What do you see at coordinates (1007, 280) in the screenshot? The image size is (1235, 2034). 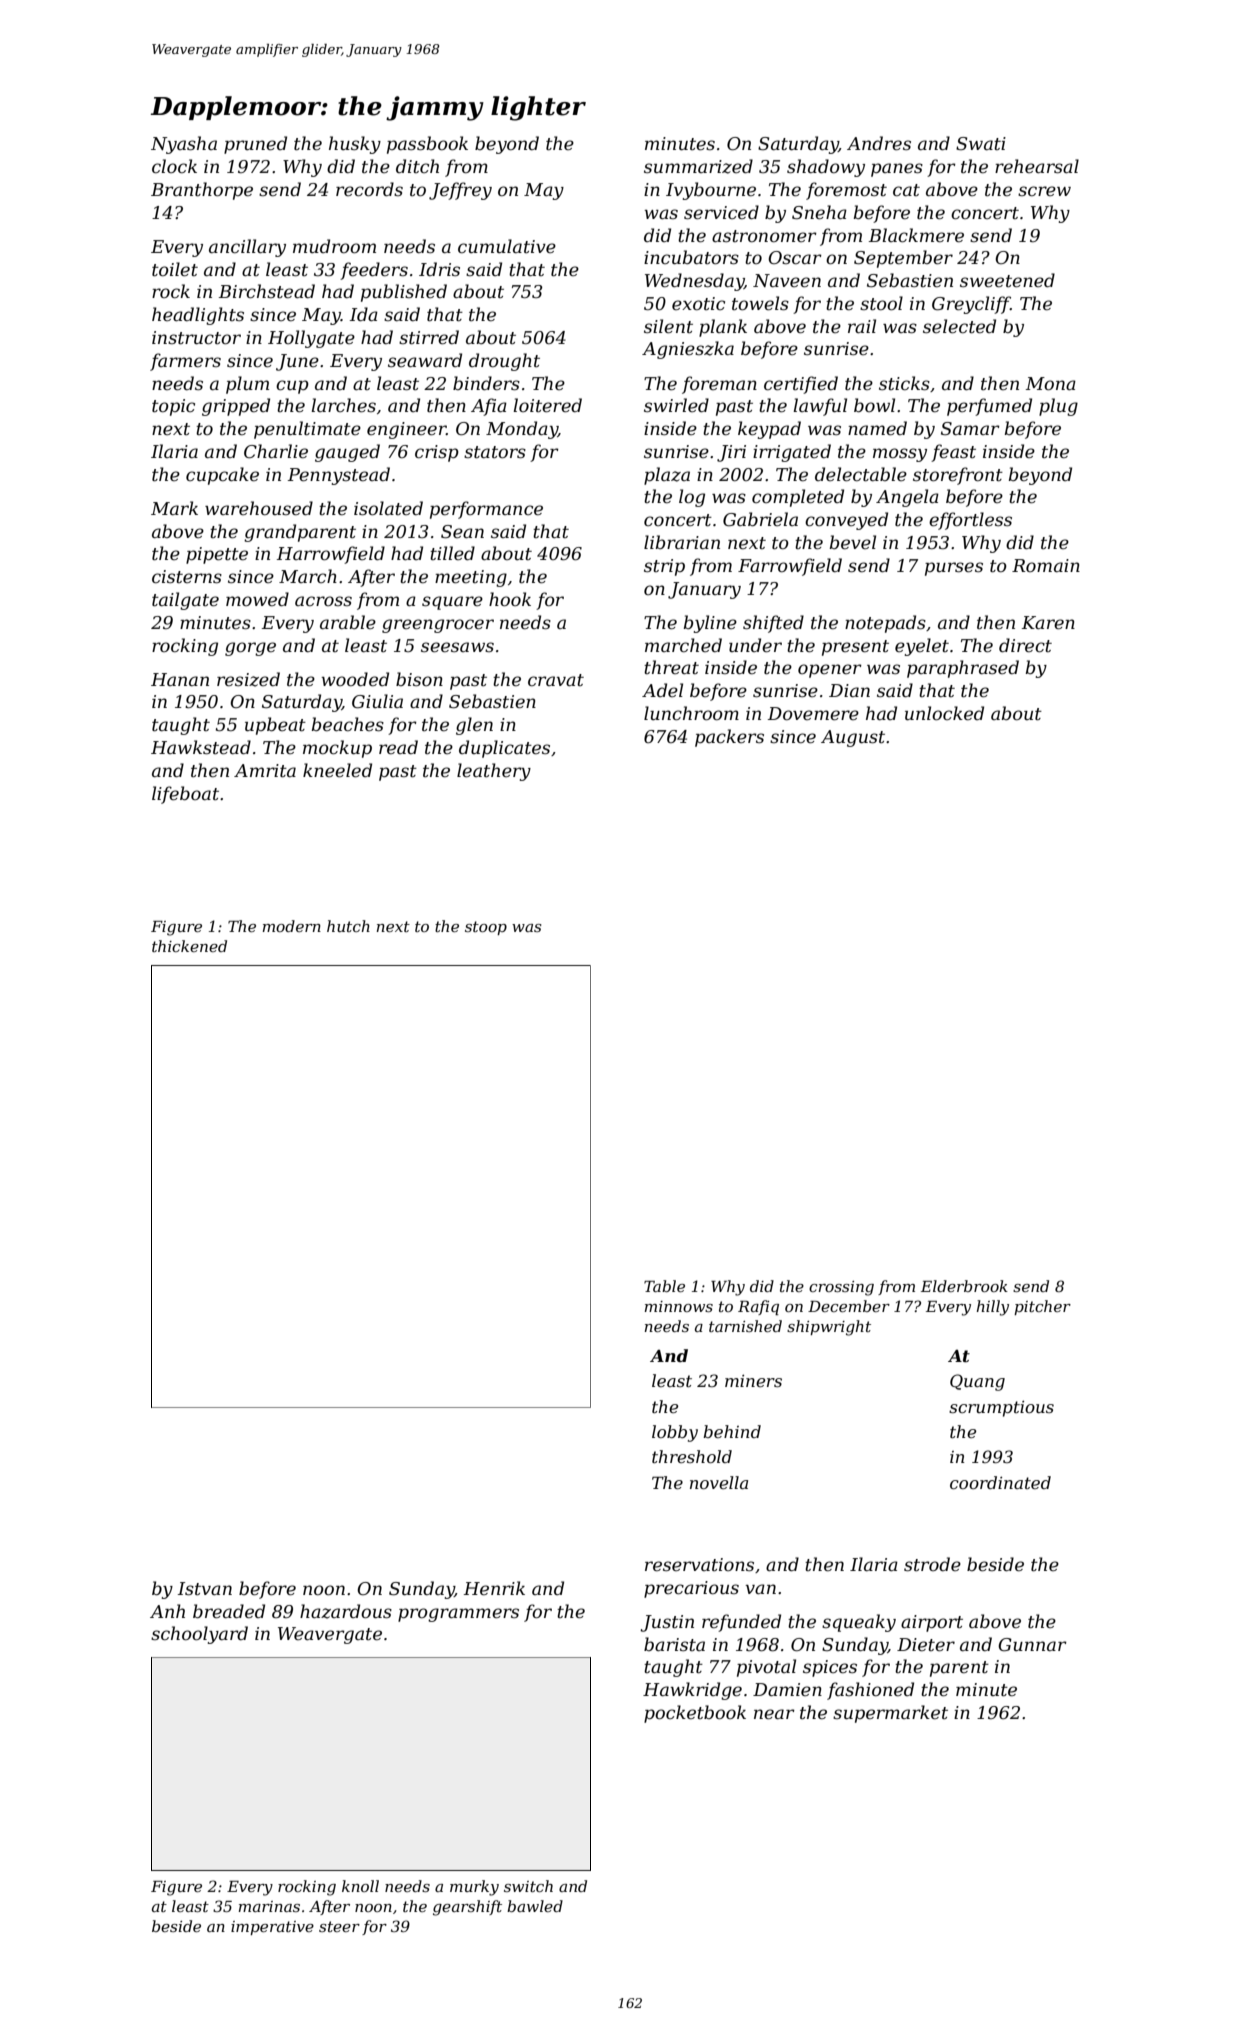 I see `sweetened` at bounding box center [1007, 280].
